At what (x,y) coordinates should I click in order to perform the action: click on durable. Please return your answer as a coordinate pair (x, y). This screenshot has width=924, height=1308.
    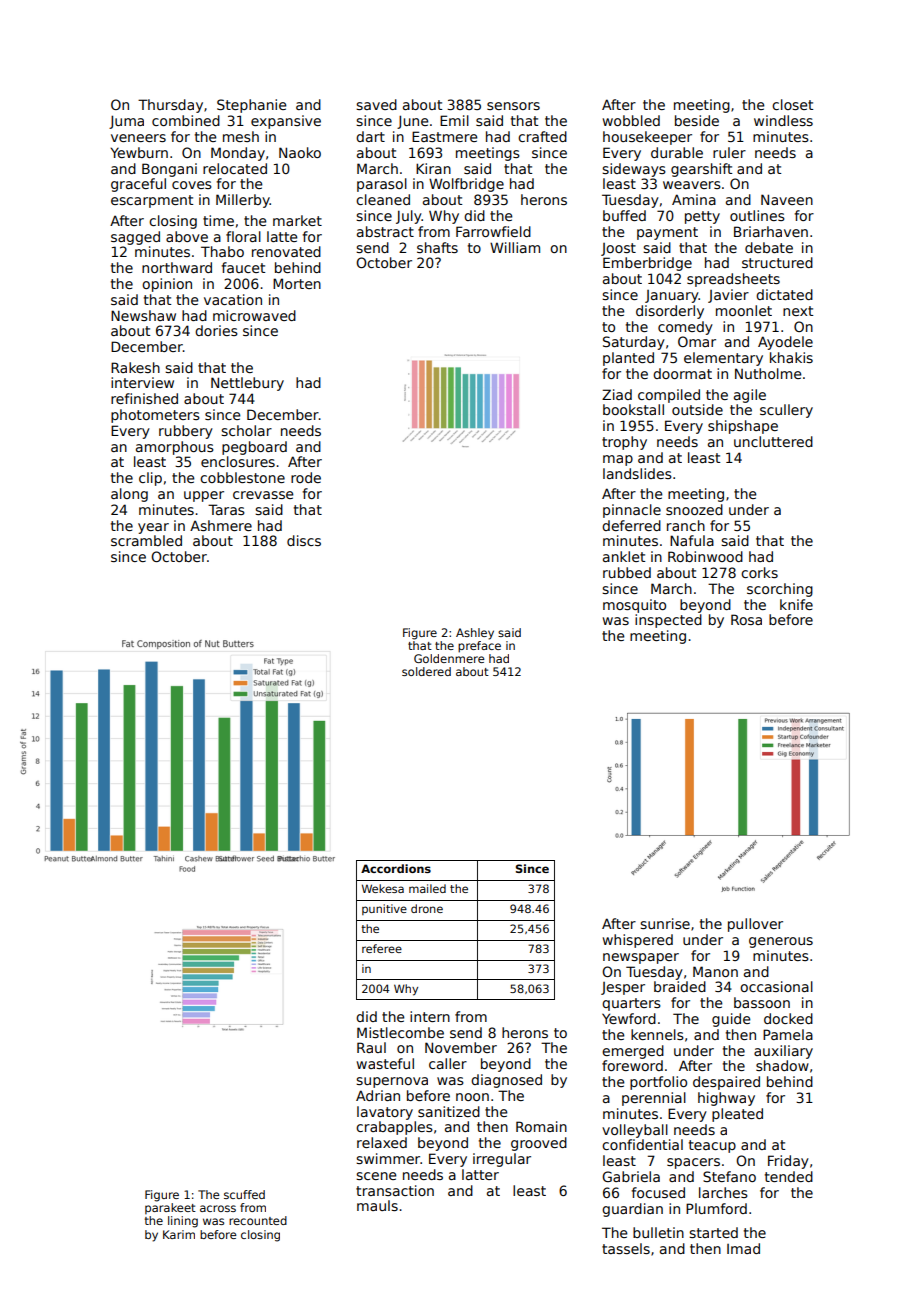
    Looking at the image, I should click on (677, 152).
